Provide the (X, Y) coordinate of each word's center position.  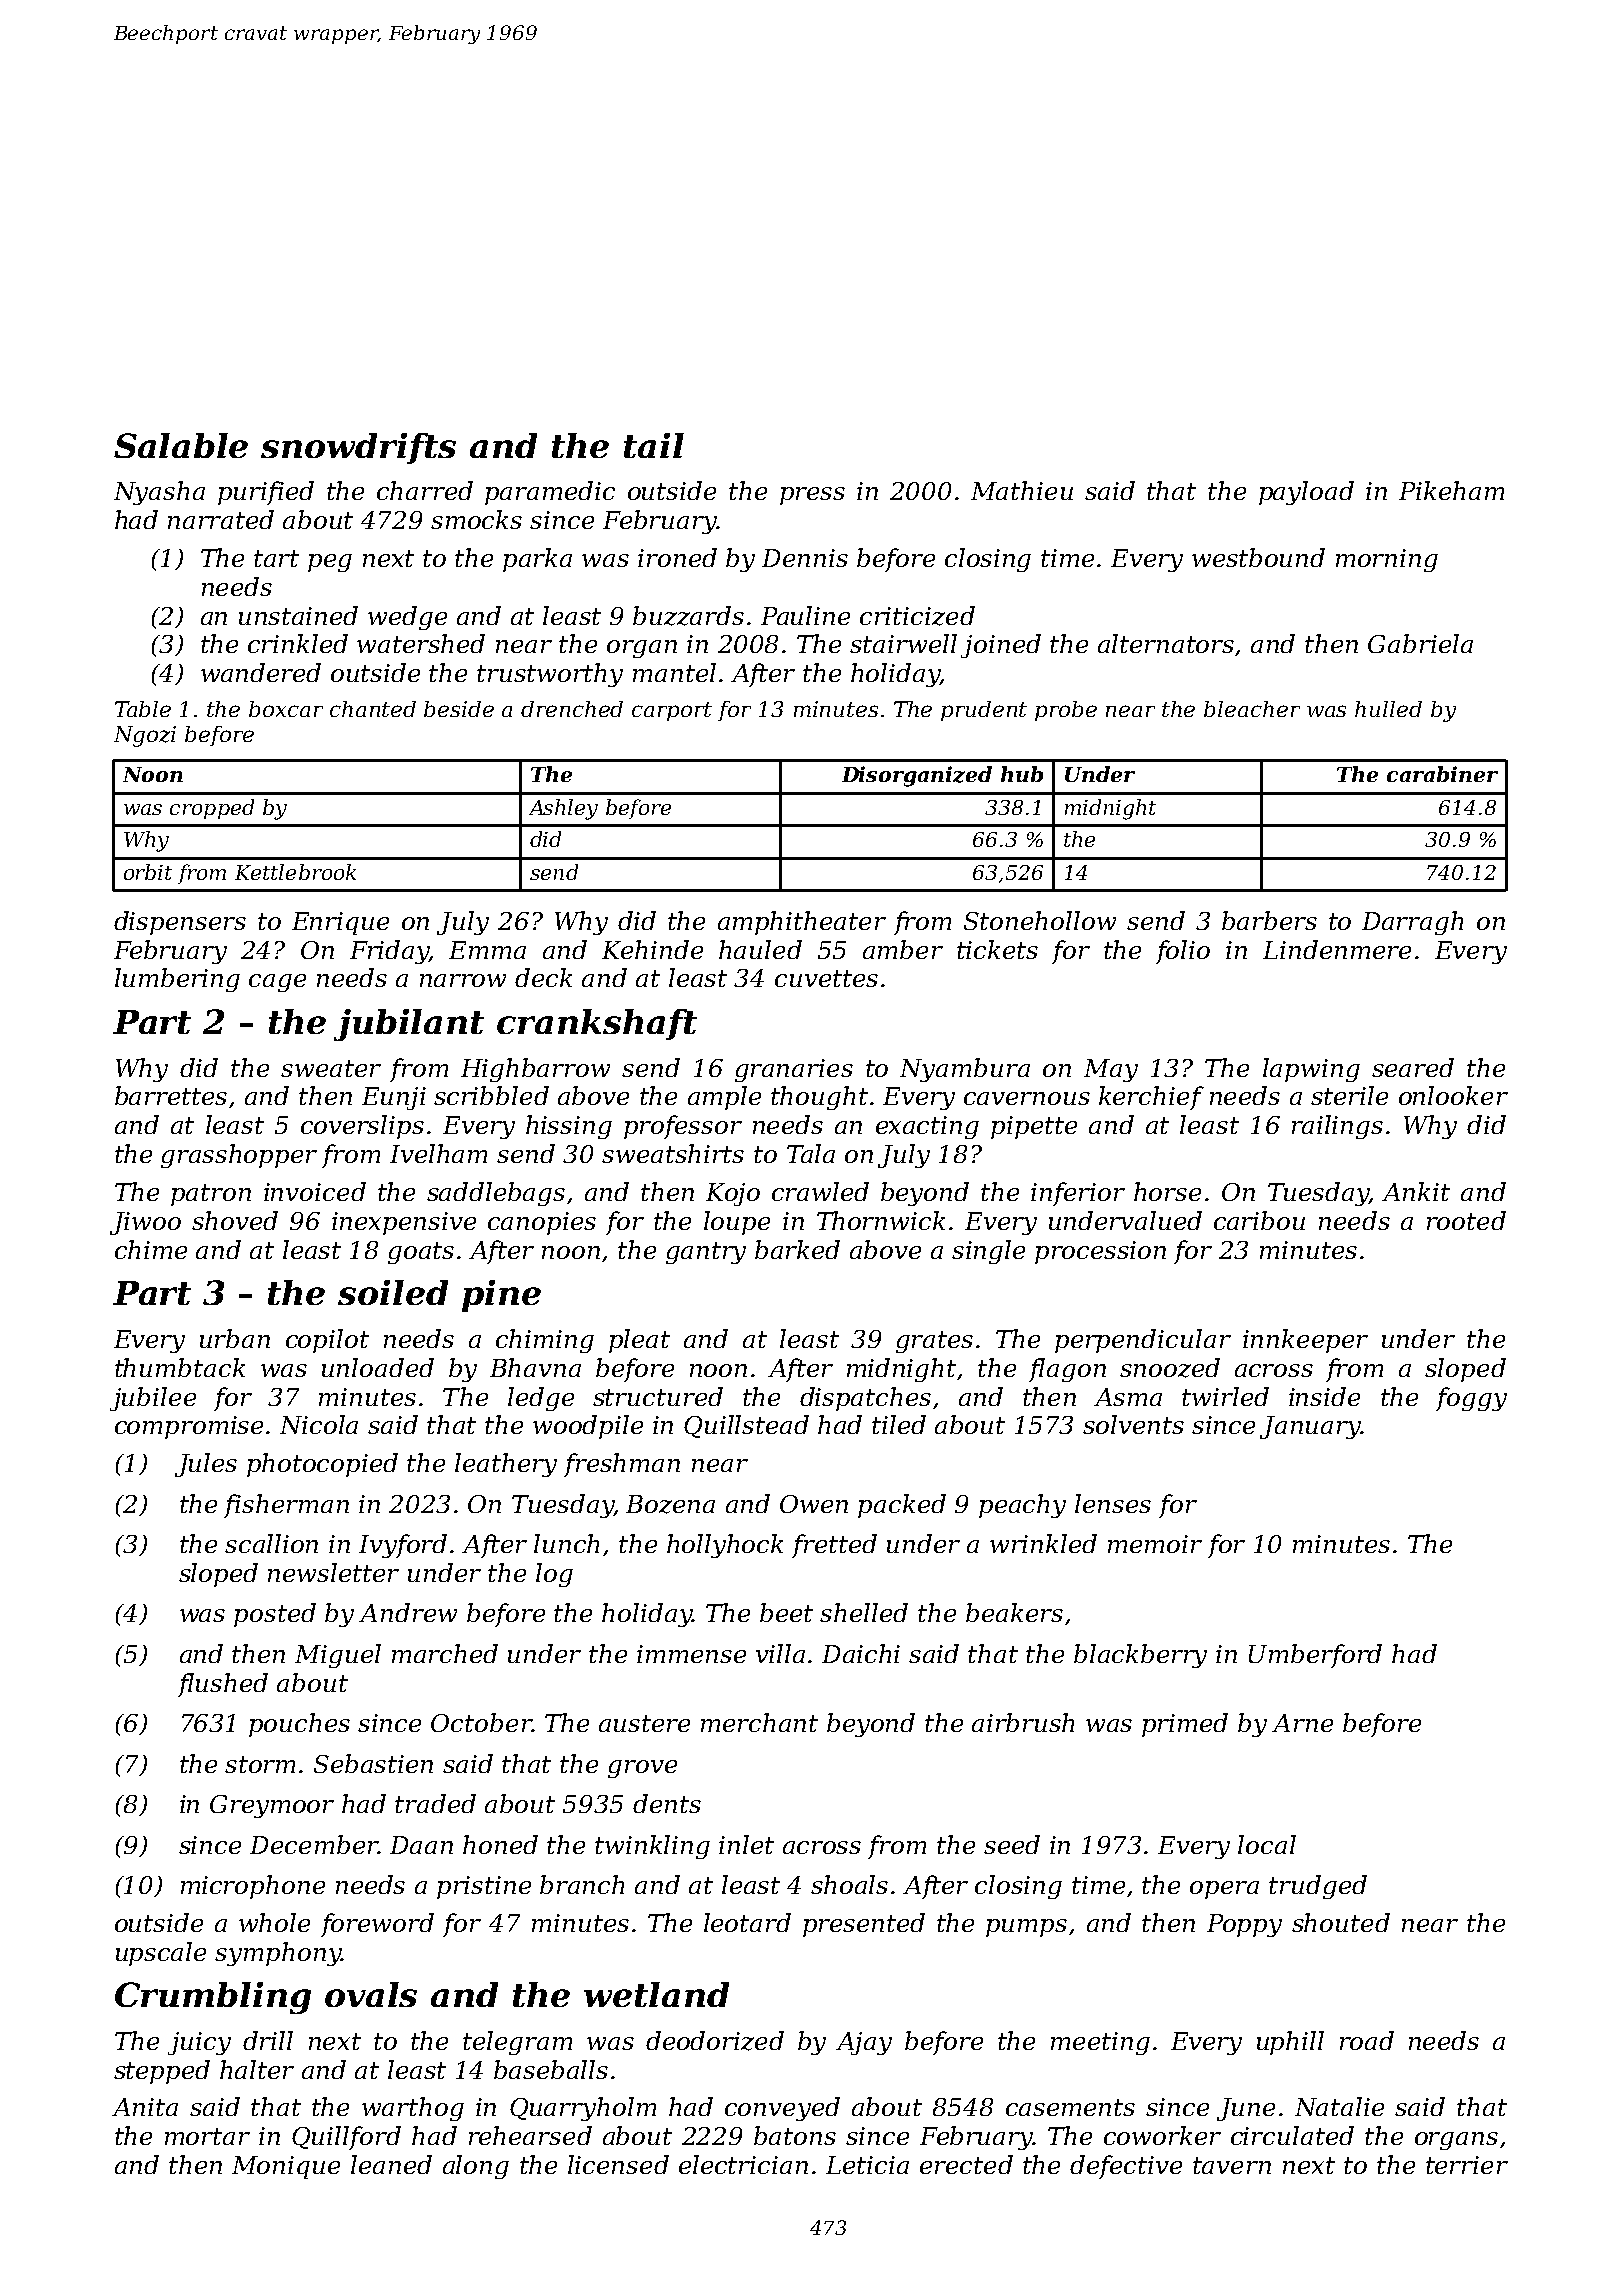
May (1111, 1070)
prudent (984, 711)
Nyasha (159, 493)
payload (1306, 493)
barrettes (171, 1095)
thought (819, 1098)
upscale (161, 1954)
